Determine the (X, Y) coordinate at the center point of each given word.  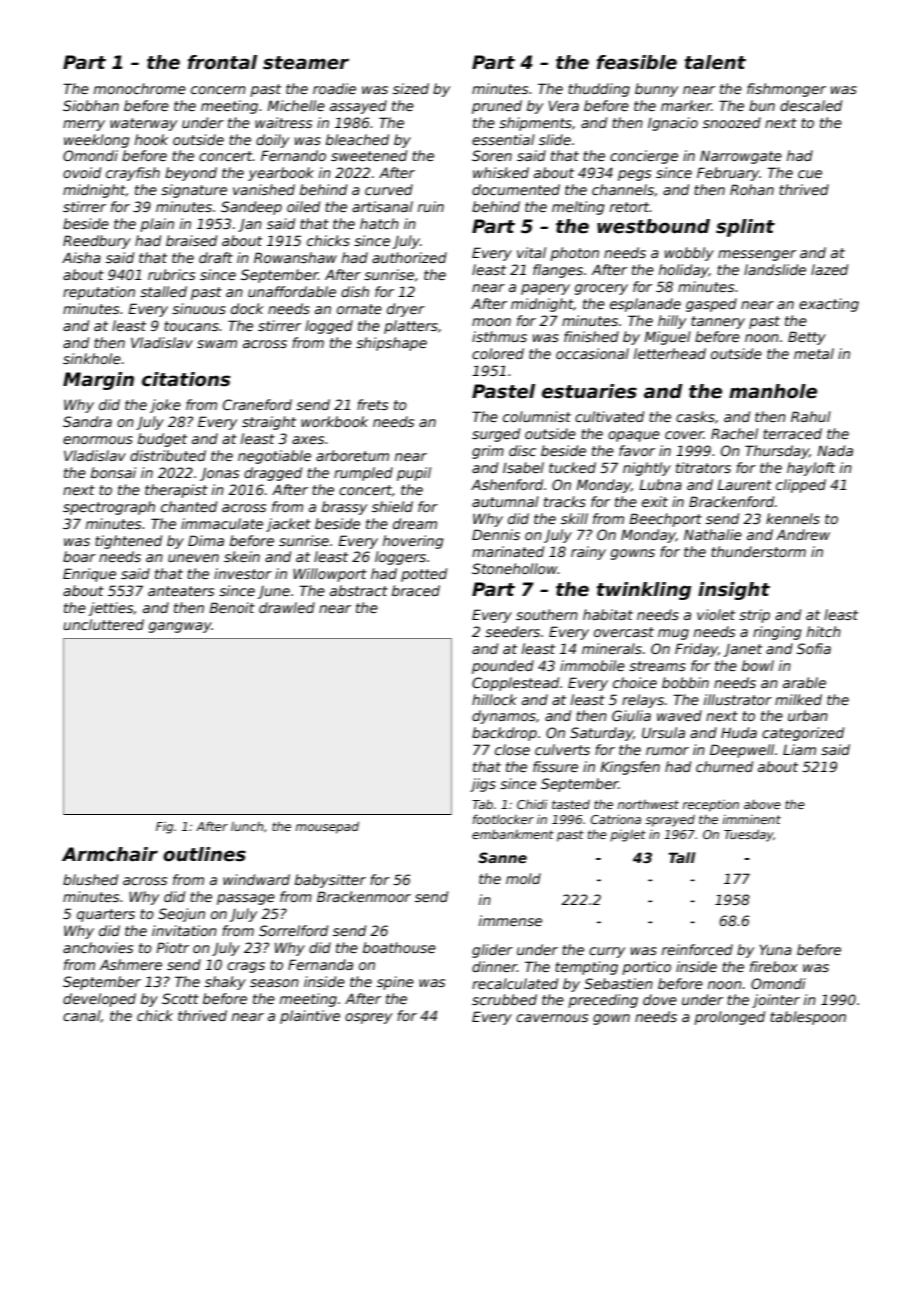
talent (715, 62)
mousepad (327, 827)
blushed (90, 879)
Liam (799, 749)
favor (637, 450)
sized (411, 88)
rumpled (363, 474)
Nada (835, 450)
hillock (494, 699)
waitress (283, 122)
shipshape (391, 344)
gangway (180, 627)
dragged (273, 474)
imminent (752, 819)
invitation (184, 930)
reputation (99, 293)
